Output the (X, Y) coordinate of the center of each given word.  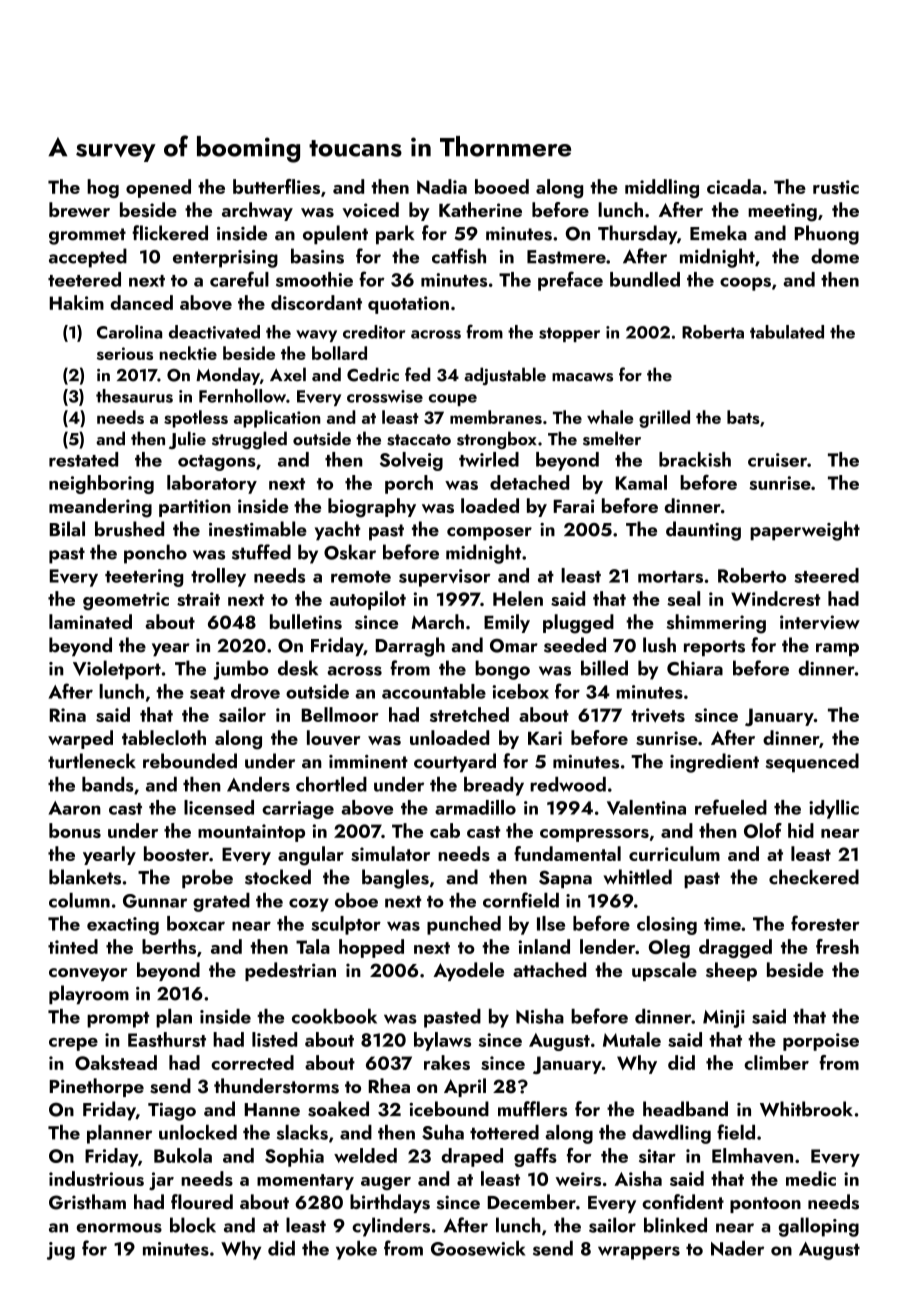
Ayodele (468, 971)
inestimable (258, 529)
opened (158, 188)
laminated (90, 621)
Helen (518, 598)
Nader (737, 1248)
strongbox (497, 440)
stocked (278, 877)
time (722, 924)
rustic (836, 187)
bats (743, 417)
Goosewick (478, 1248)
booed (502, 186)
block (193, 1225)
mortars (670, 577)
